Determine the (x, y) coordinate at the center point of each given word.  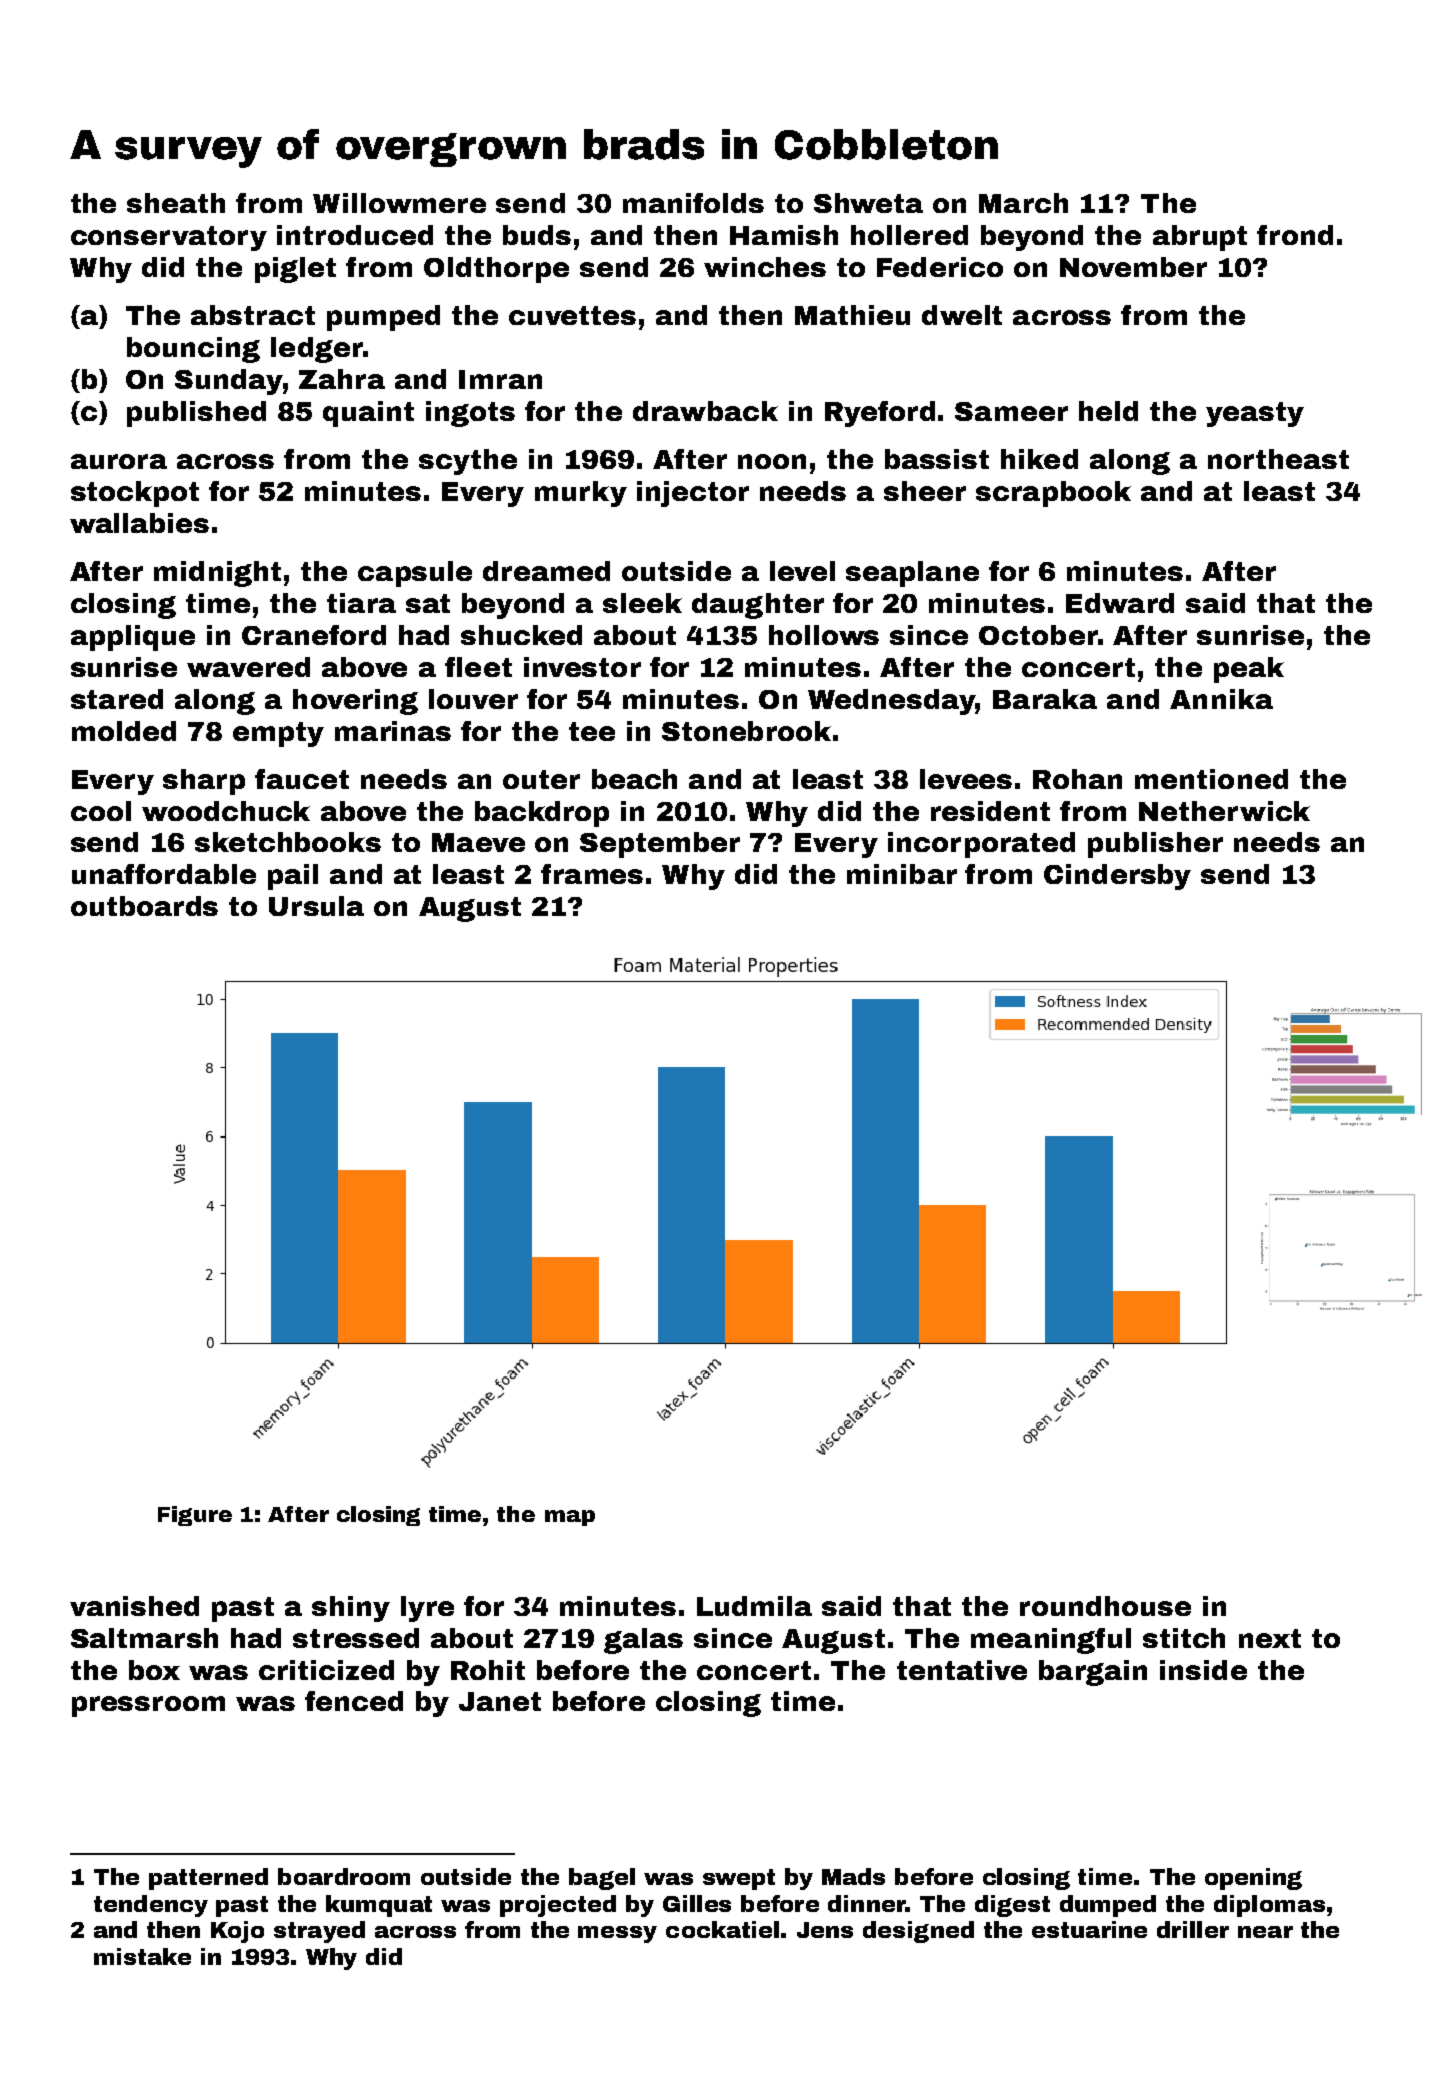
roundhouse (1105, 1606)
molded (124, 731)
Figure (195, 1516)
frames (592, 874)
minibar (902, 874)
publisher (1155, 845)
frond (1295, 235)
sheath (176, 203)
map (570, 1518)
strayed (319, 1932)
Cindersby (1117, 877)
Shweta (868, 203)
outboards (144, 906)
